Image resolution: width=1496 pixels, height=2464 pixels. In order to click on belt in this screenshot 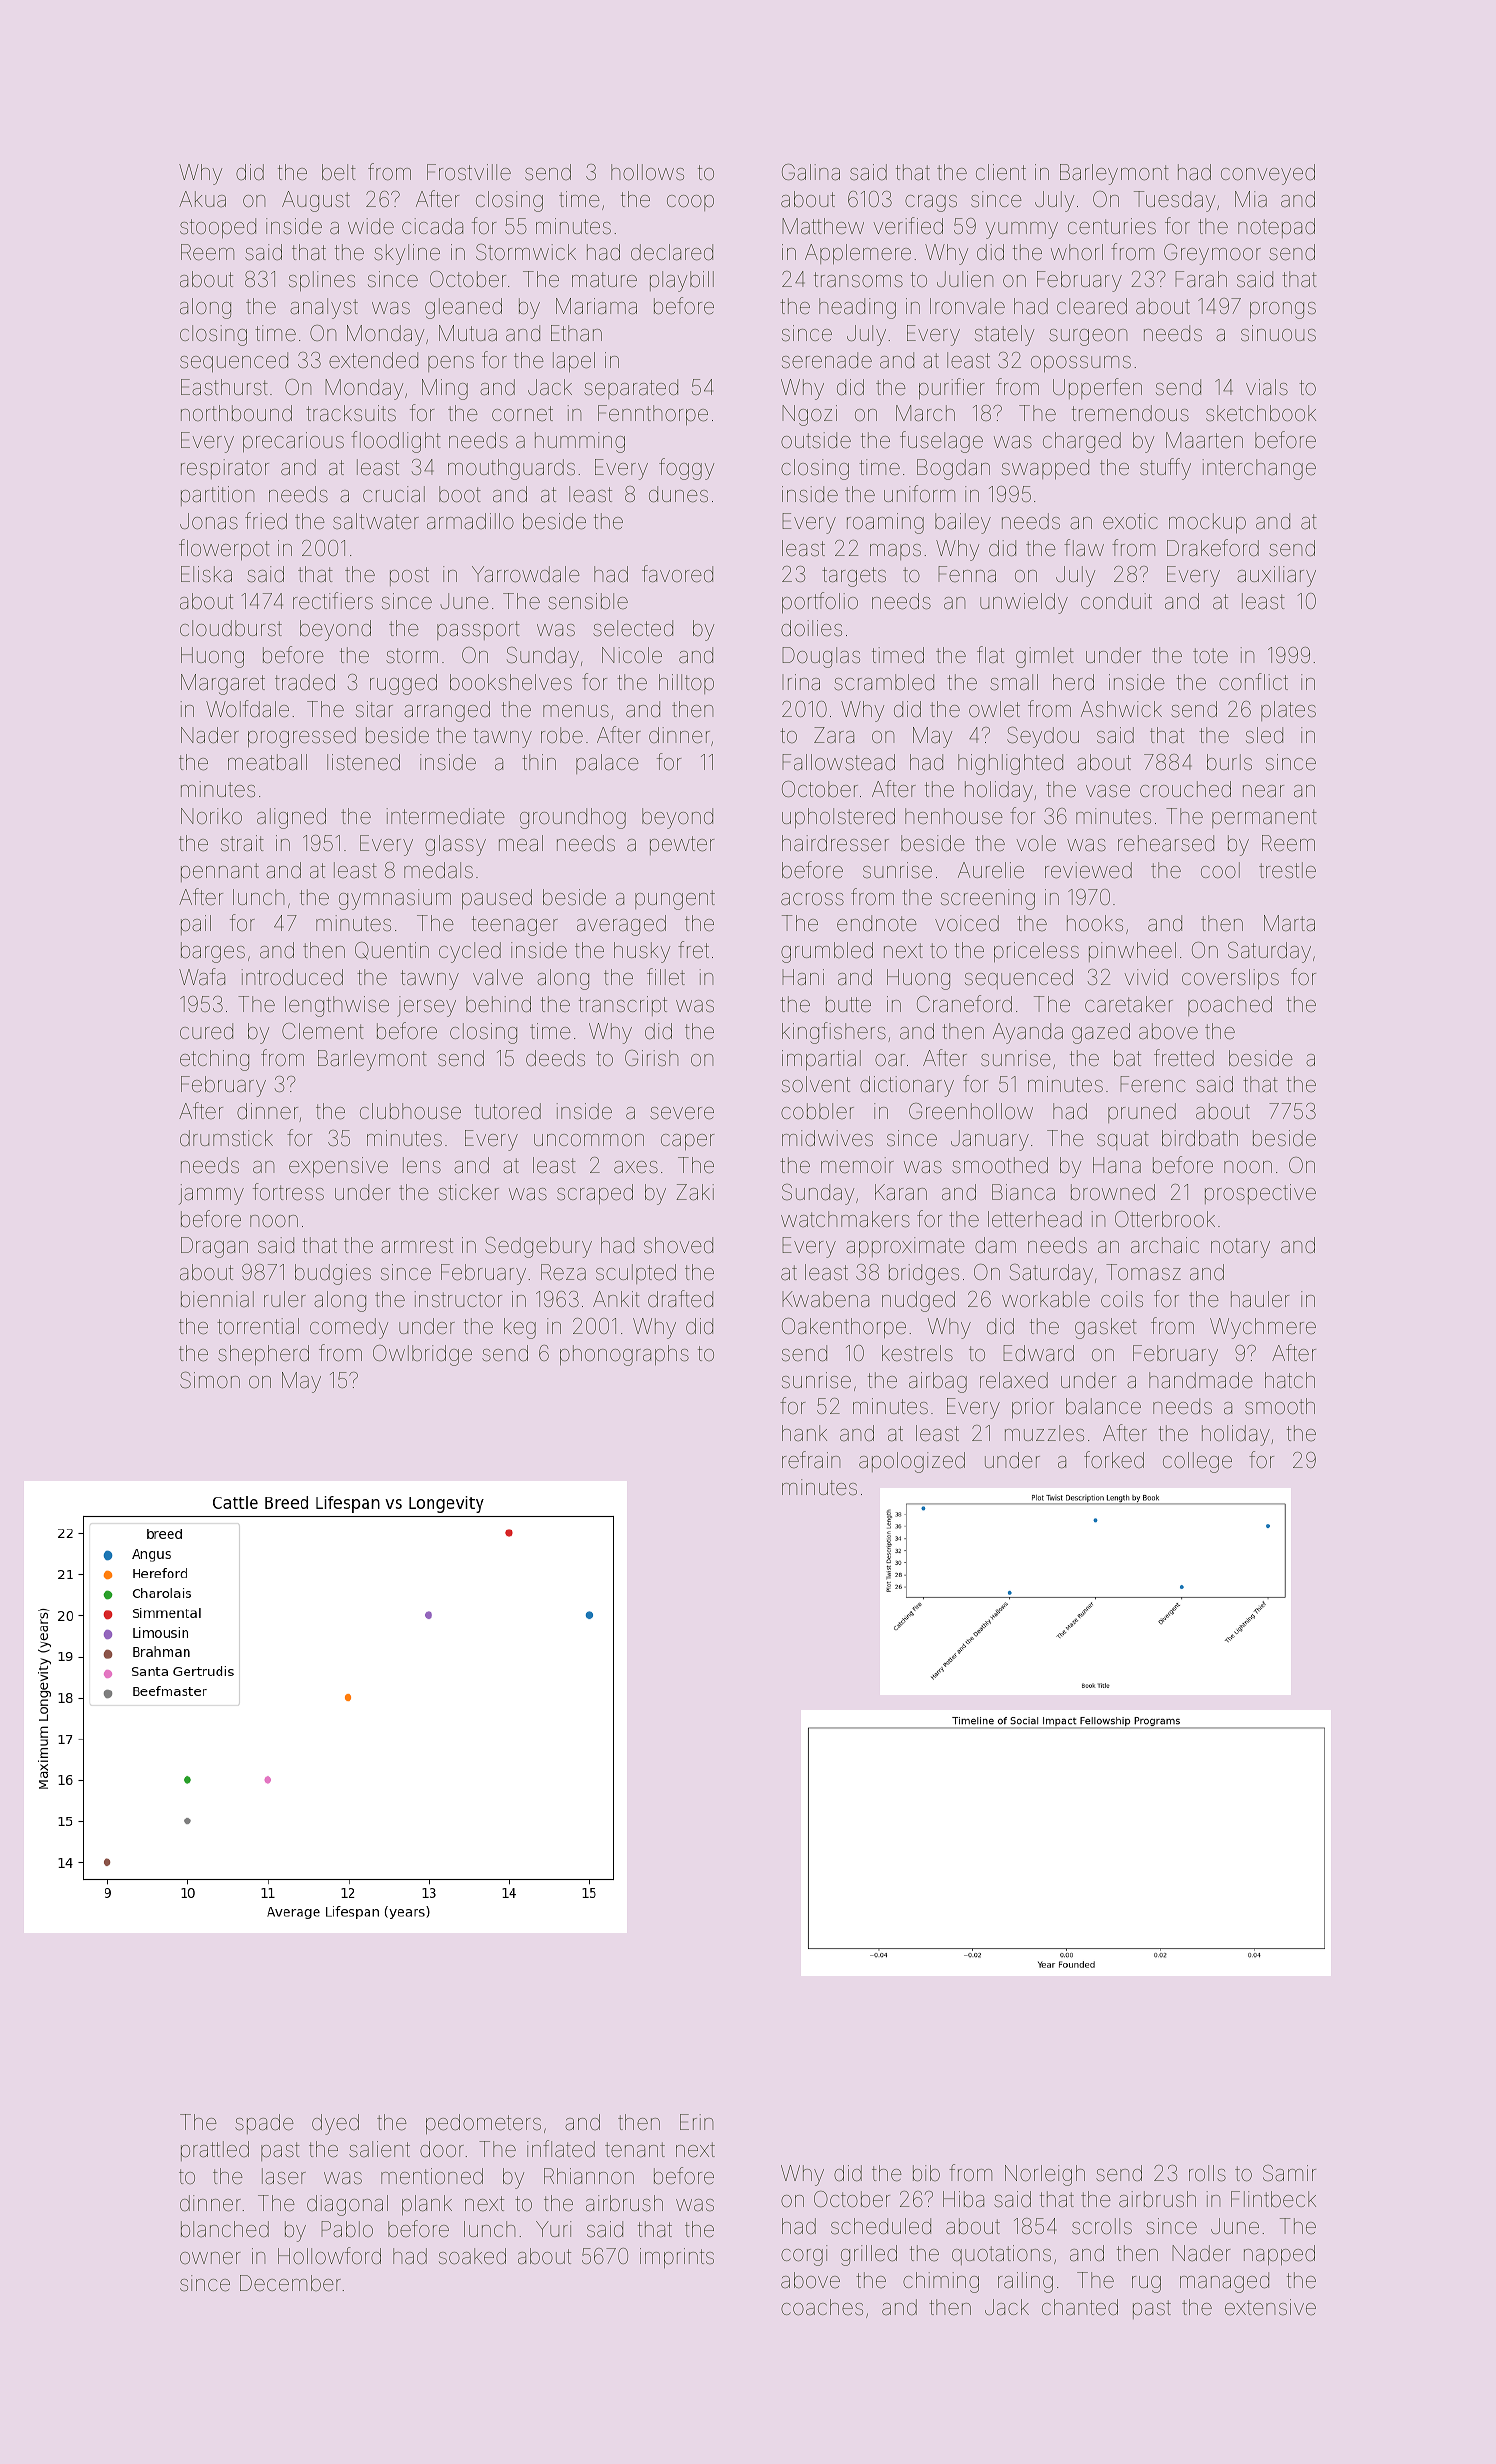, I will do `click(339, 172)`.
